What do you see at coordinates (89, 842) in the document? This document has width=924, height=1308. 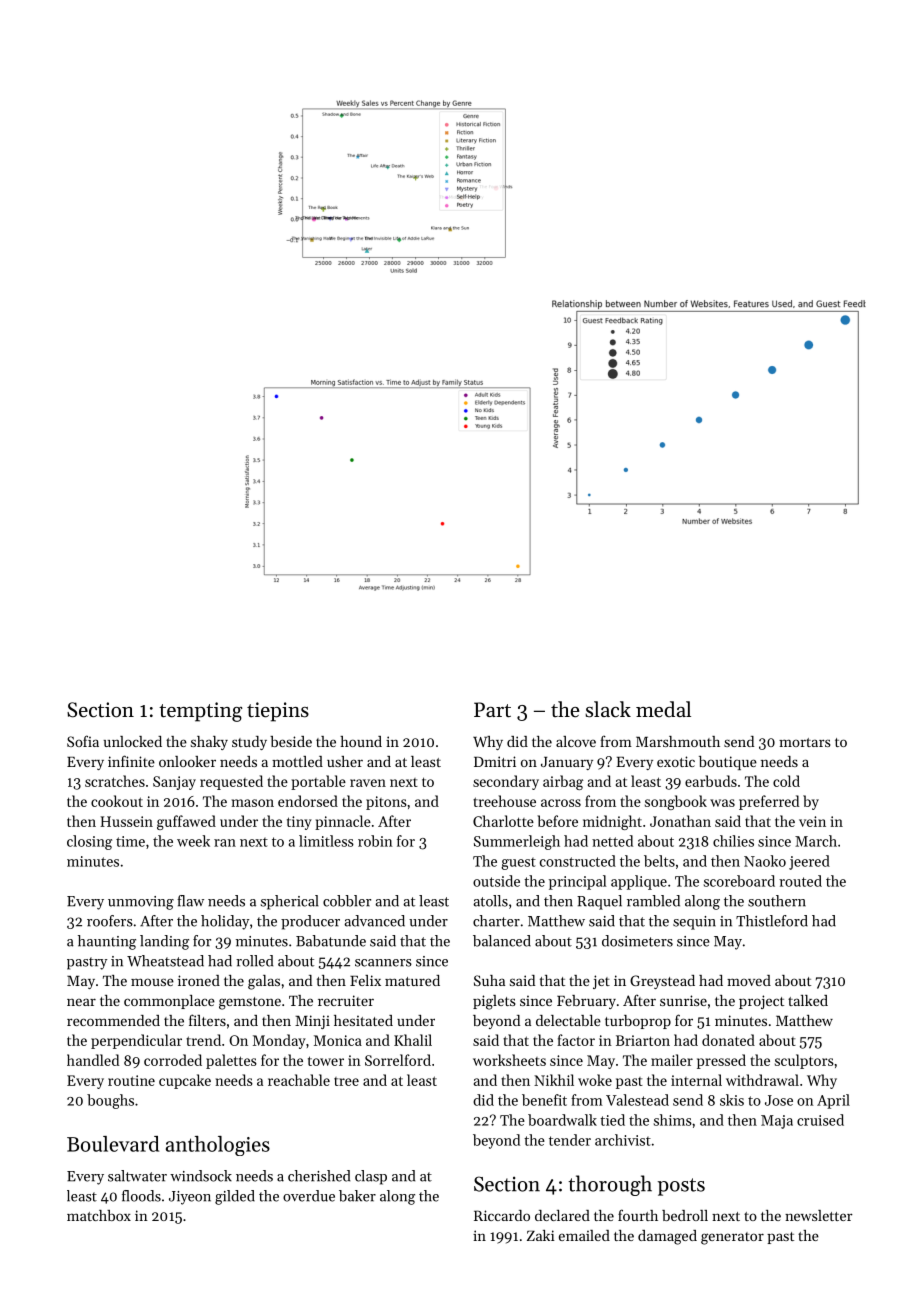 I see `closing` at bounding box center [89, 842].
